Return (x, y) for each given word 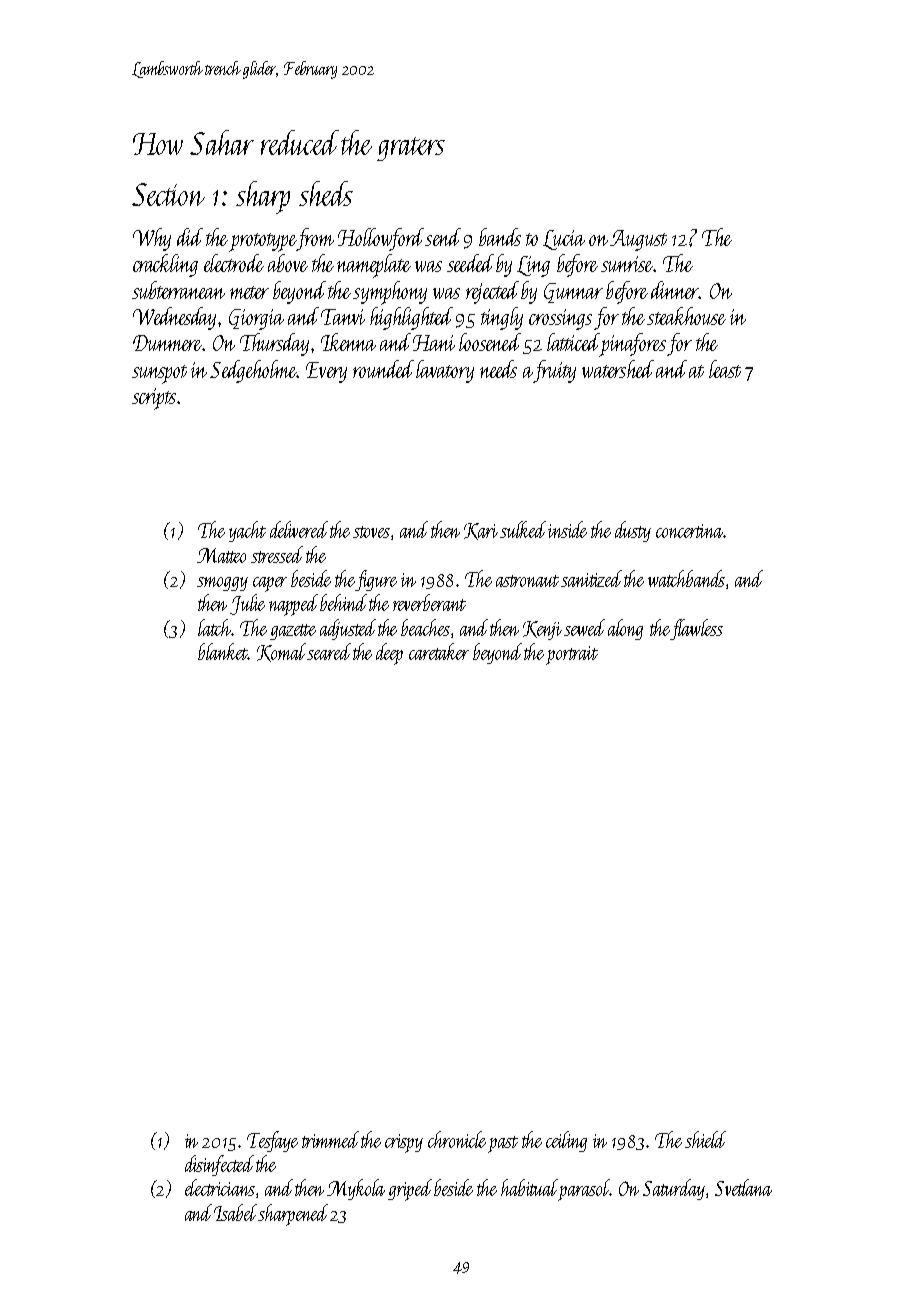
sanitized (591, 578)
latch (214, 627)
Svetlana (743, 1187)
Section (168, 194)
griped (410, 1190)
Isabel (236, 1212)
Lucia (564, 240)
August (638, 240)
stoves (371, 532)
